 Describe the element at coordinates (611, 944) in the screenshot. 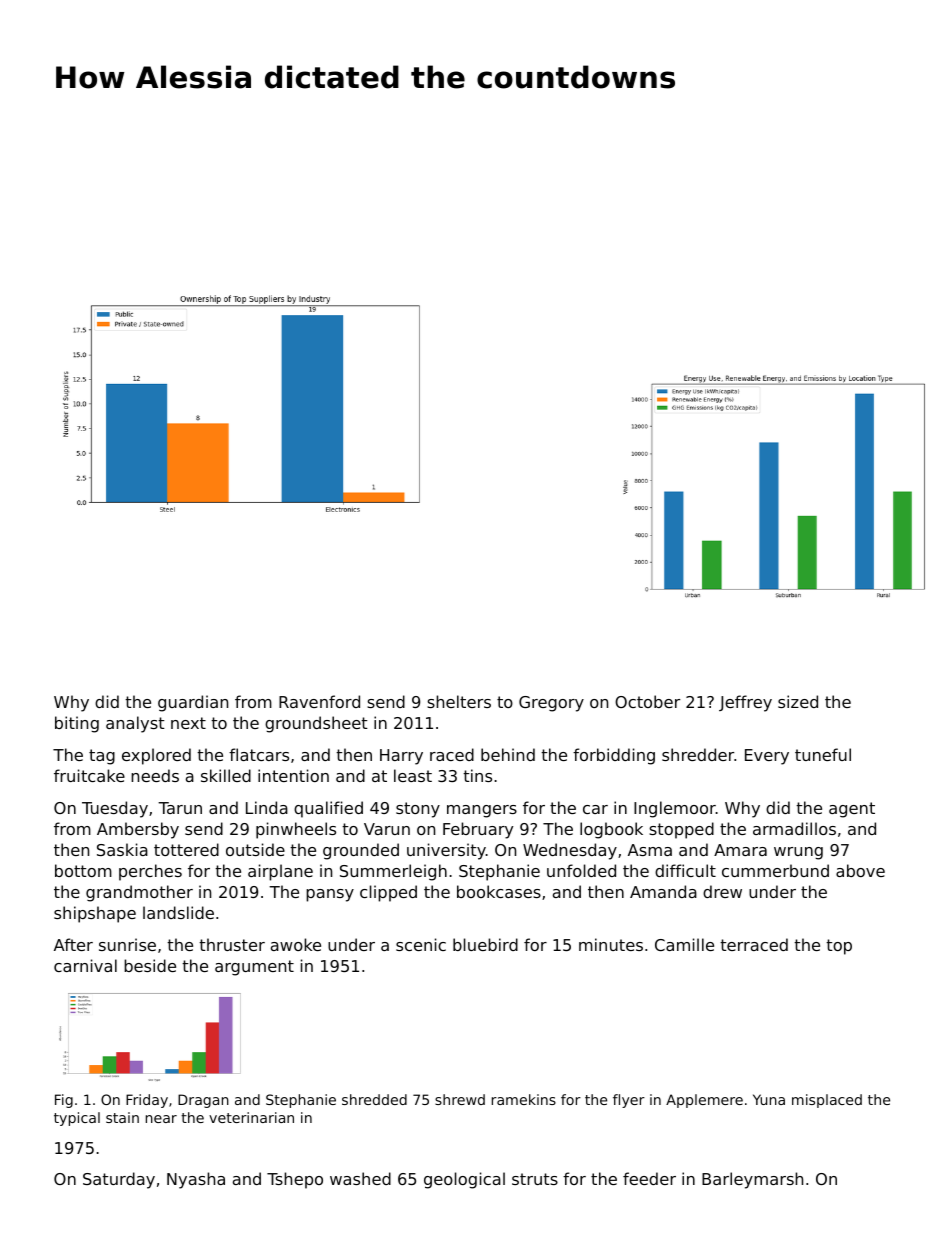

I see `minutes` at that location.
